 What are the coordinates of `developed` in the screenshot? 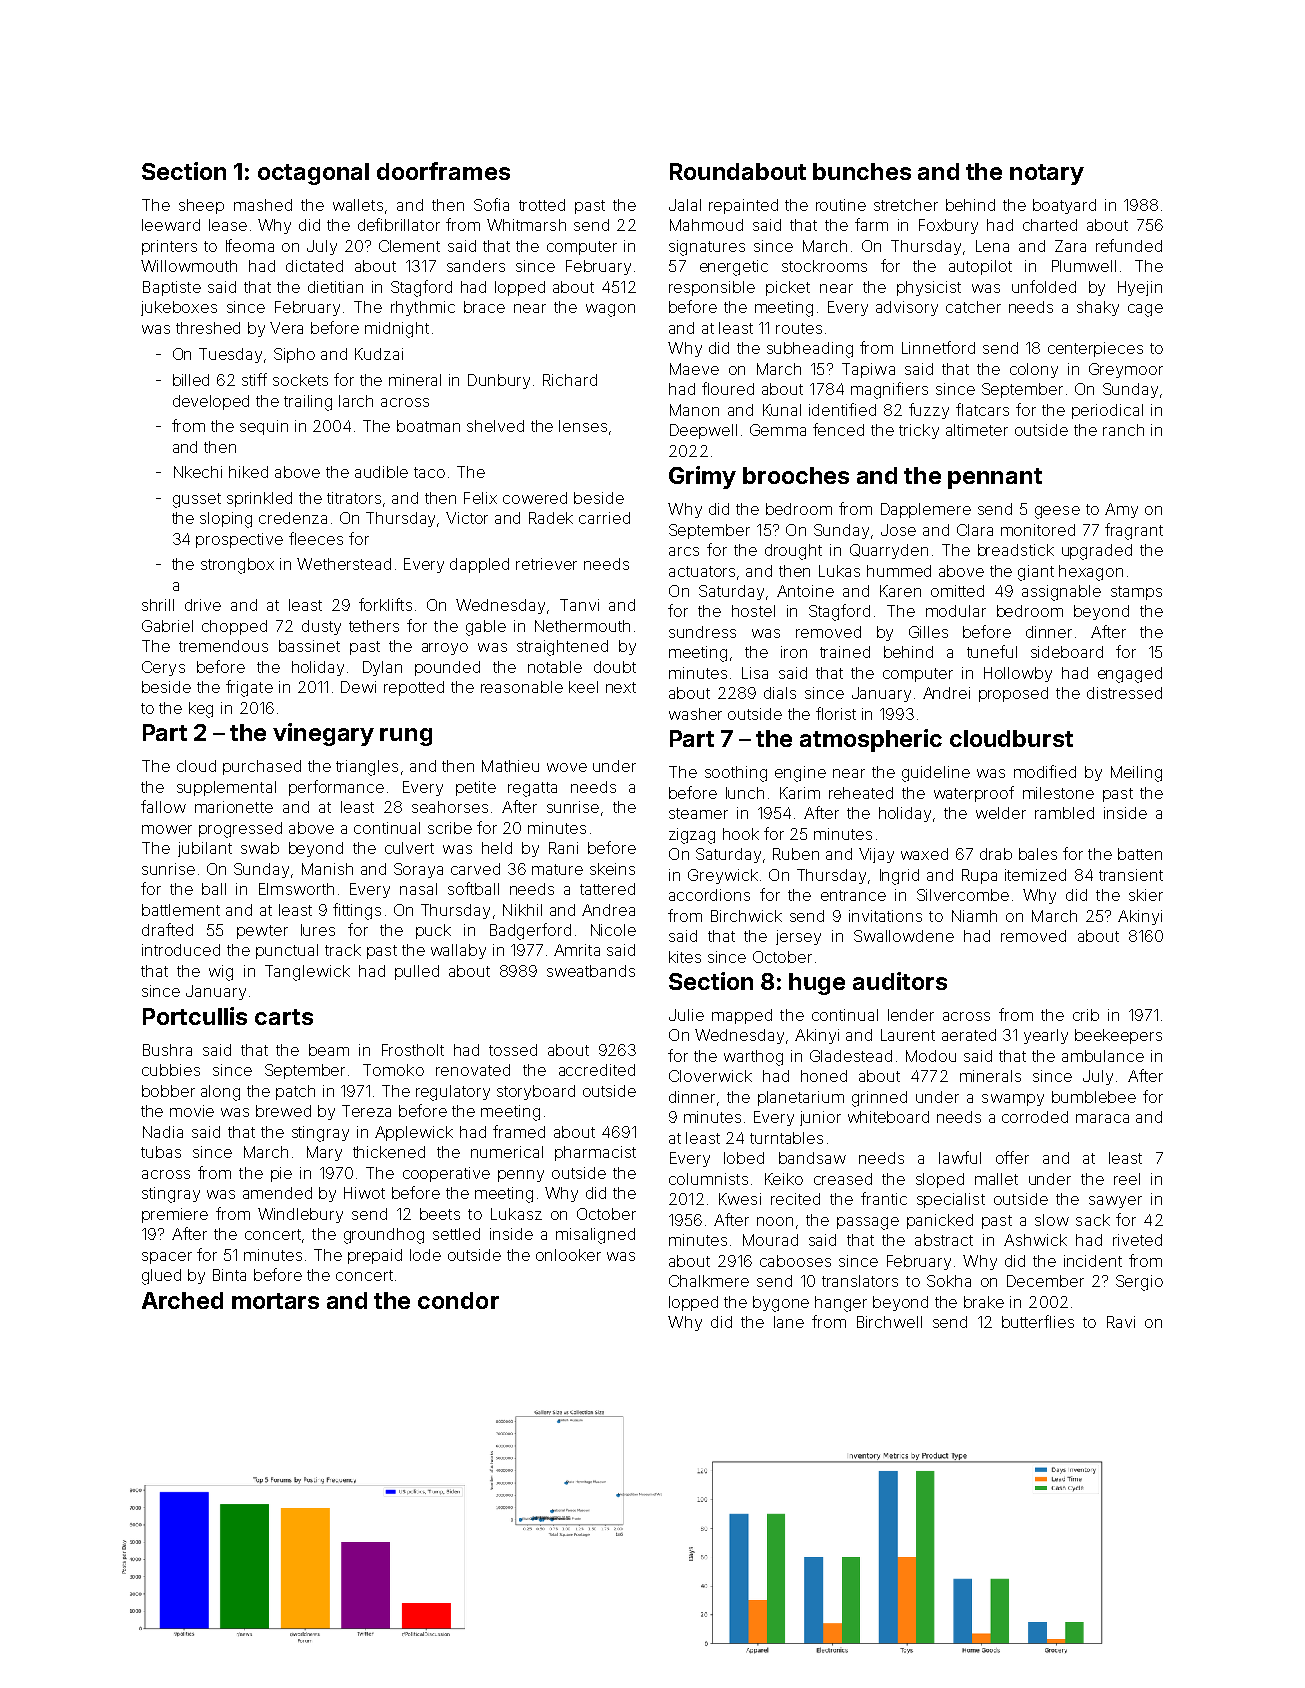 It's located at (211, 402).
